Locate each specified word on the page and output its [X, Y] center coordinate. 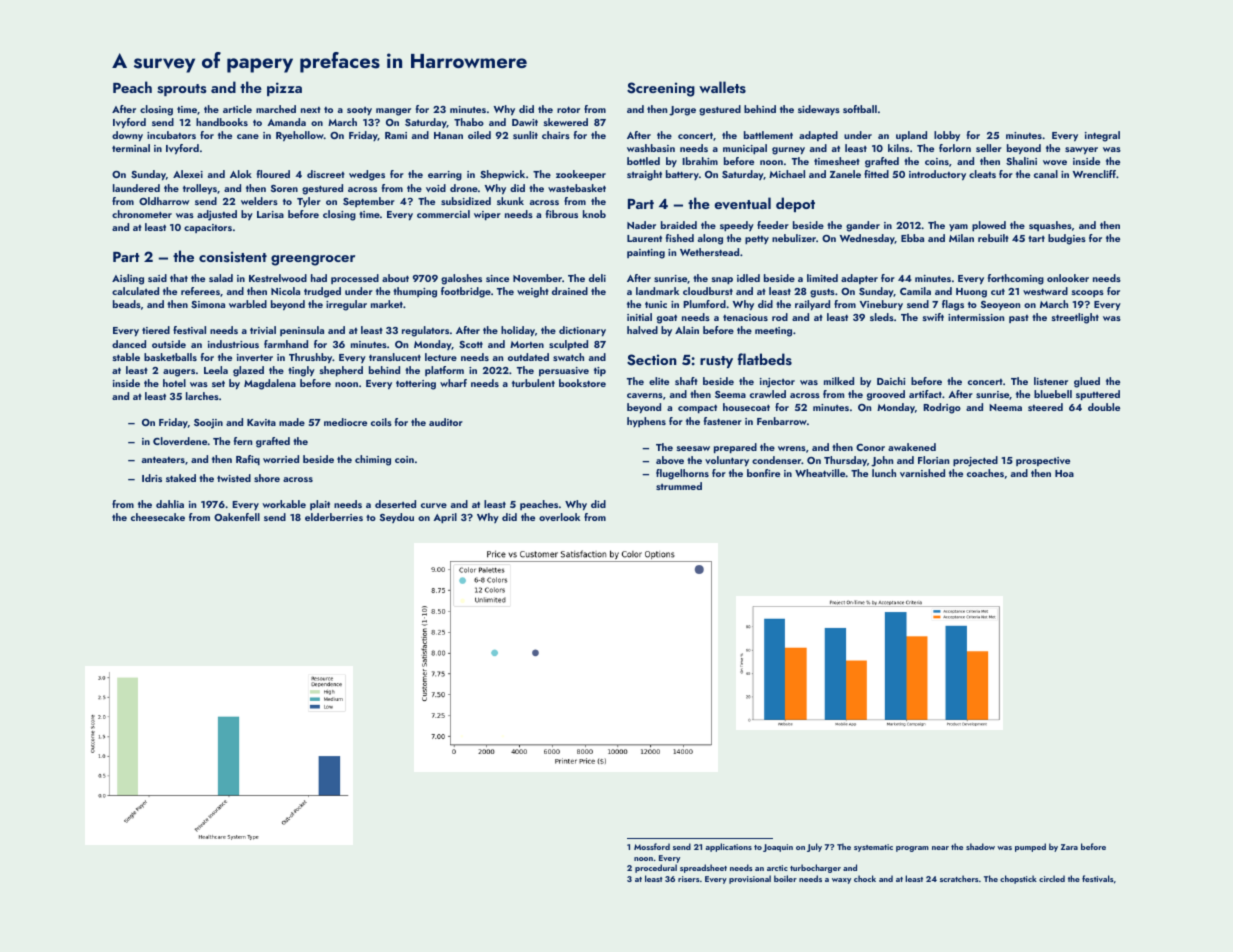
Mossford [652, 846]
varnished [922, 473]
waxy [841, 881]
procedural [656, 868]
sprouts [182, 90]
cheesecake [158, 517]
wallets [722, 87]
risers [688, 879]
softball [860, 109]
